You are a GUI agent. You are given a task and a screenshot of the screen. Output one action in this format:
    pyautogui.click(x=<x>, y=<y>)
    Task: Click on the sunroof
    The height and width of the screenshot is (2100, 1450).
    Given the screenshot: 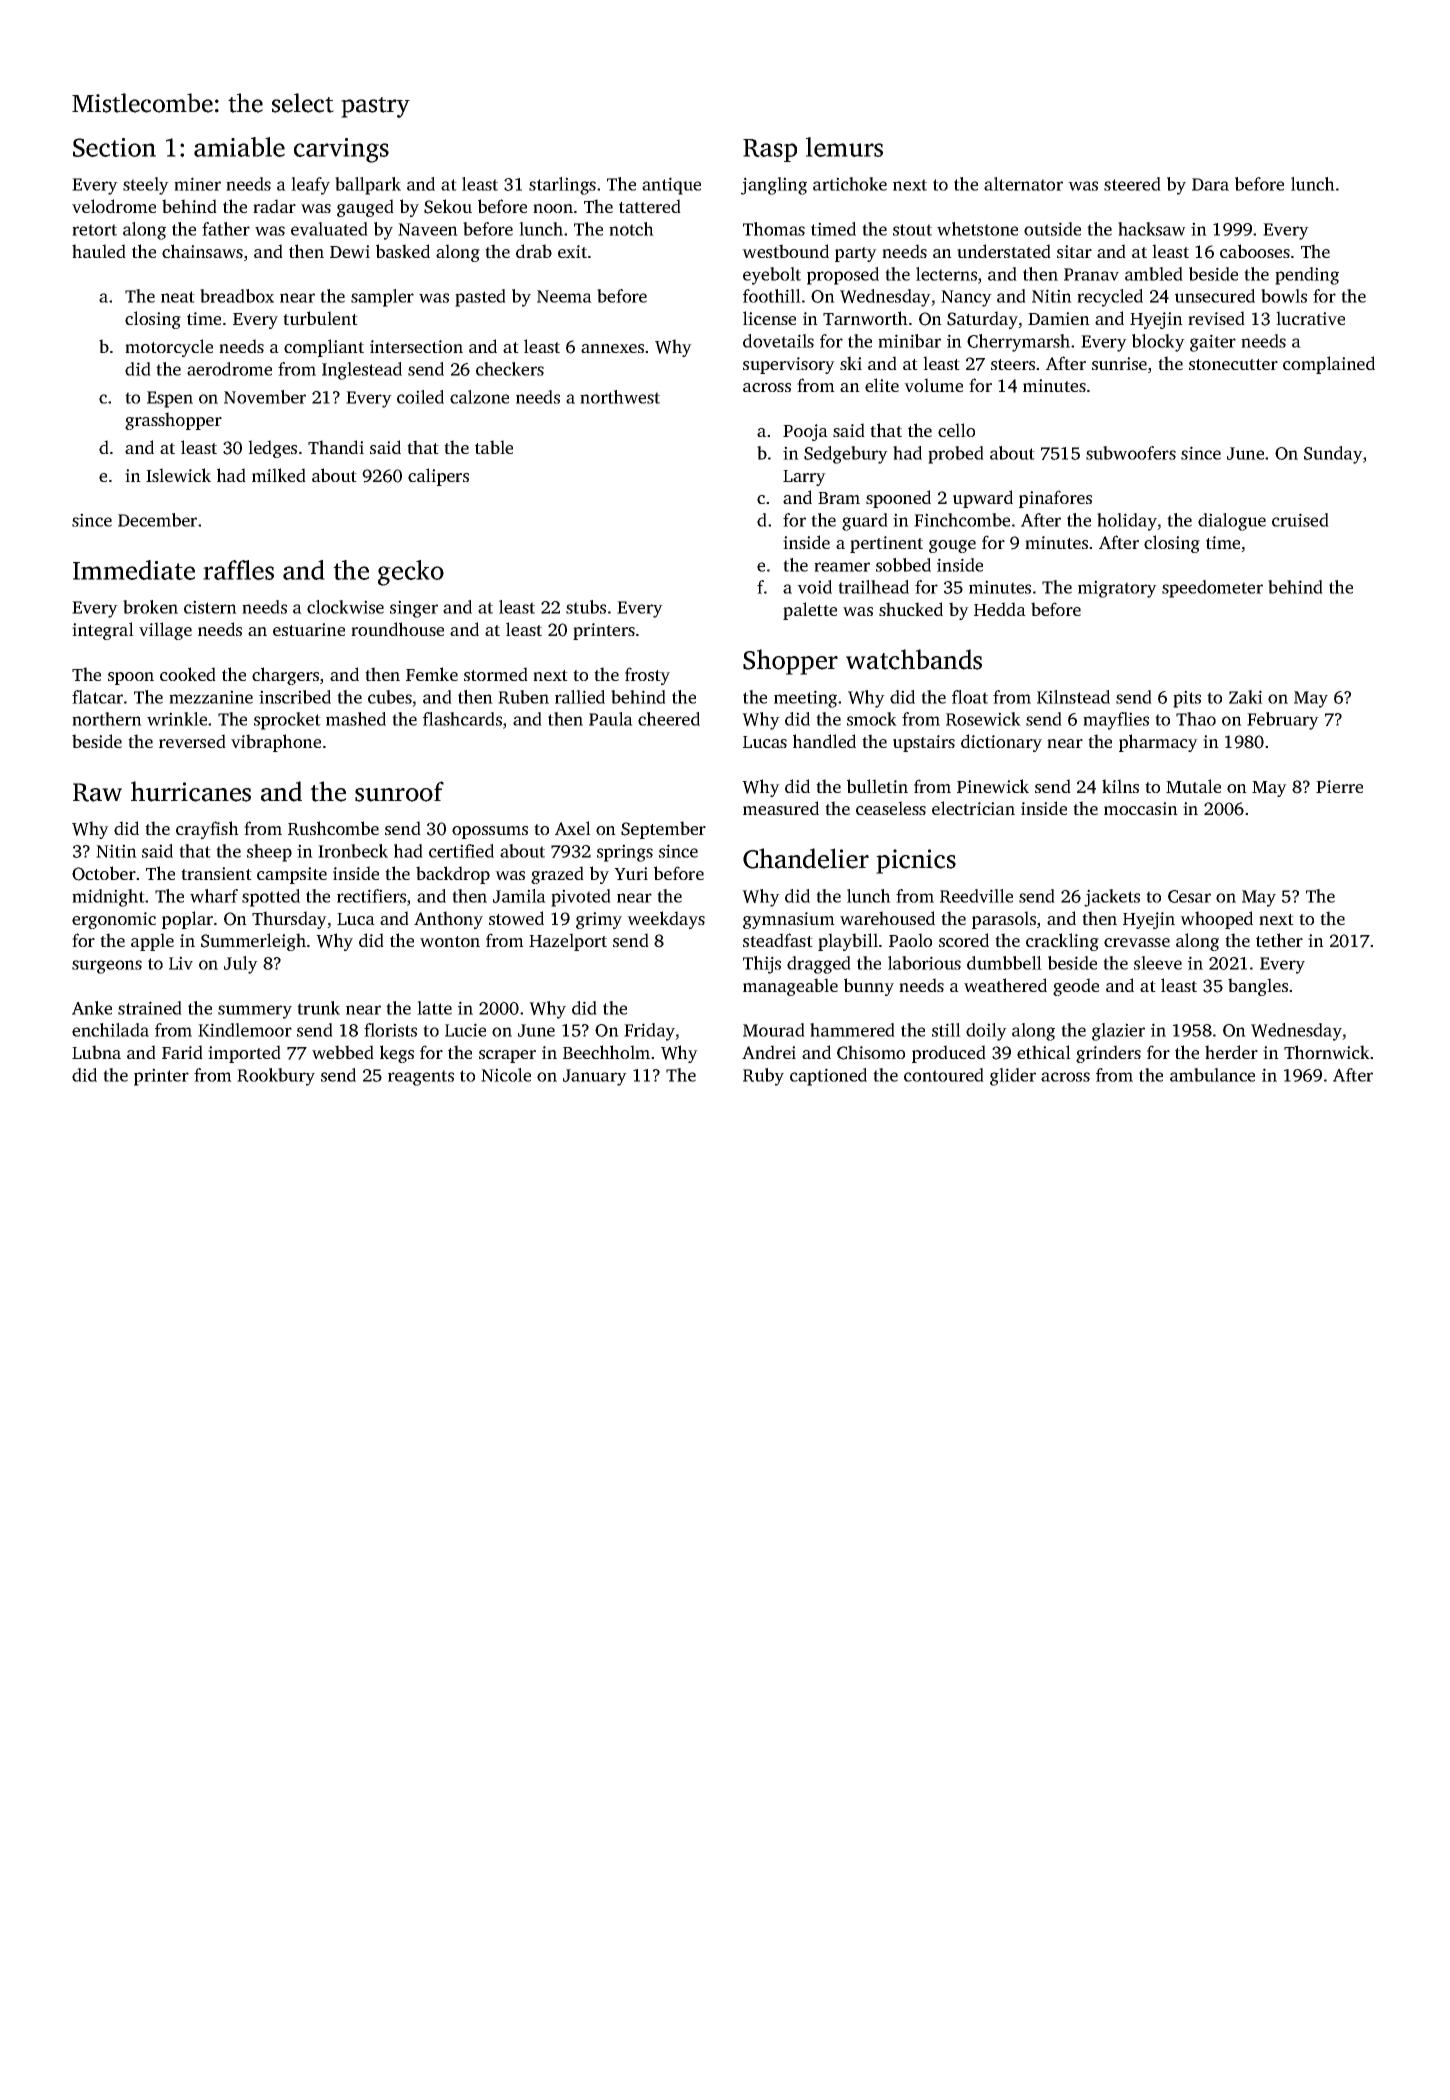 What is the action you would take?
    pyautogui.click(x=399, y=791)
